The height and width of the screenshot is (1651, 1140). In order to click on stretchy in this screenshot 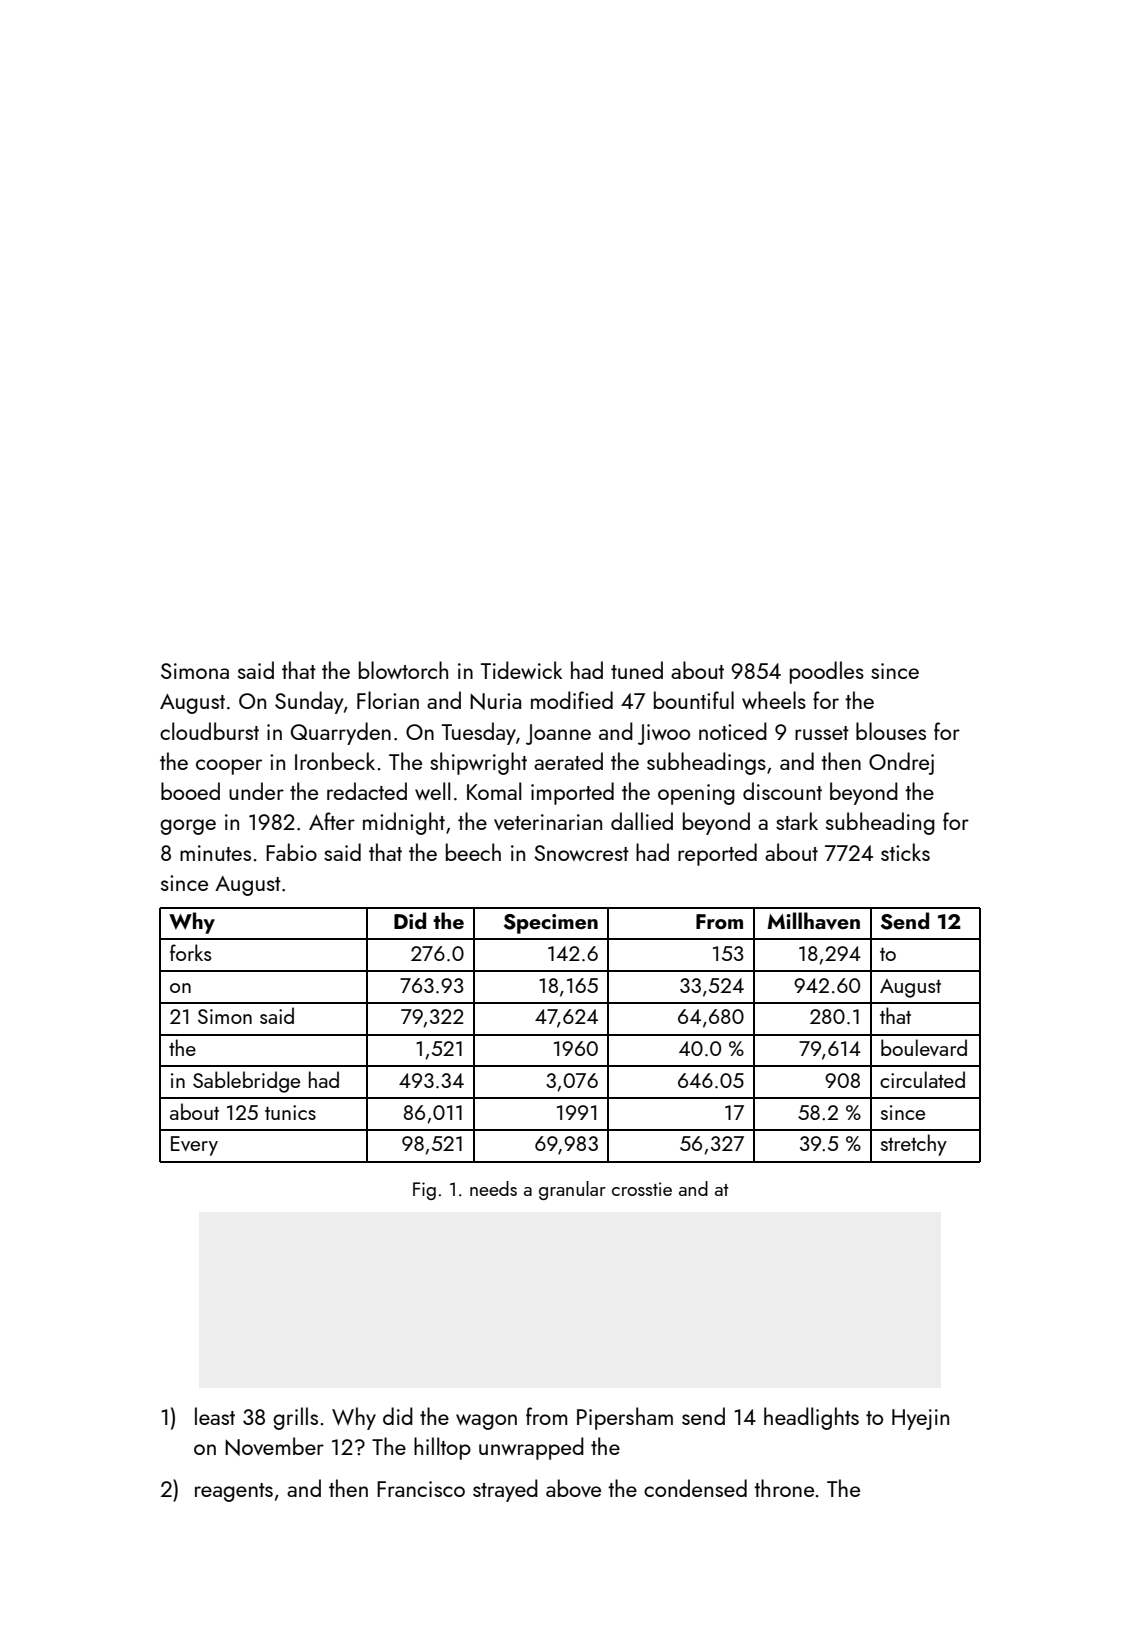, I will do `click(914, 1145)`.
